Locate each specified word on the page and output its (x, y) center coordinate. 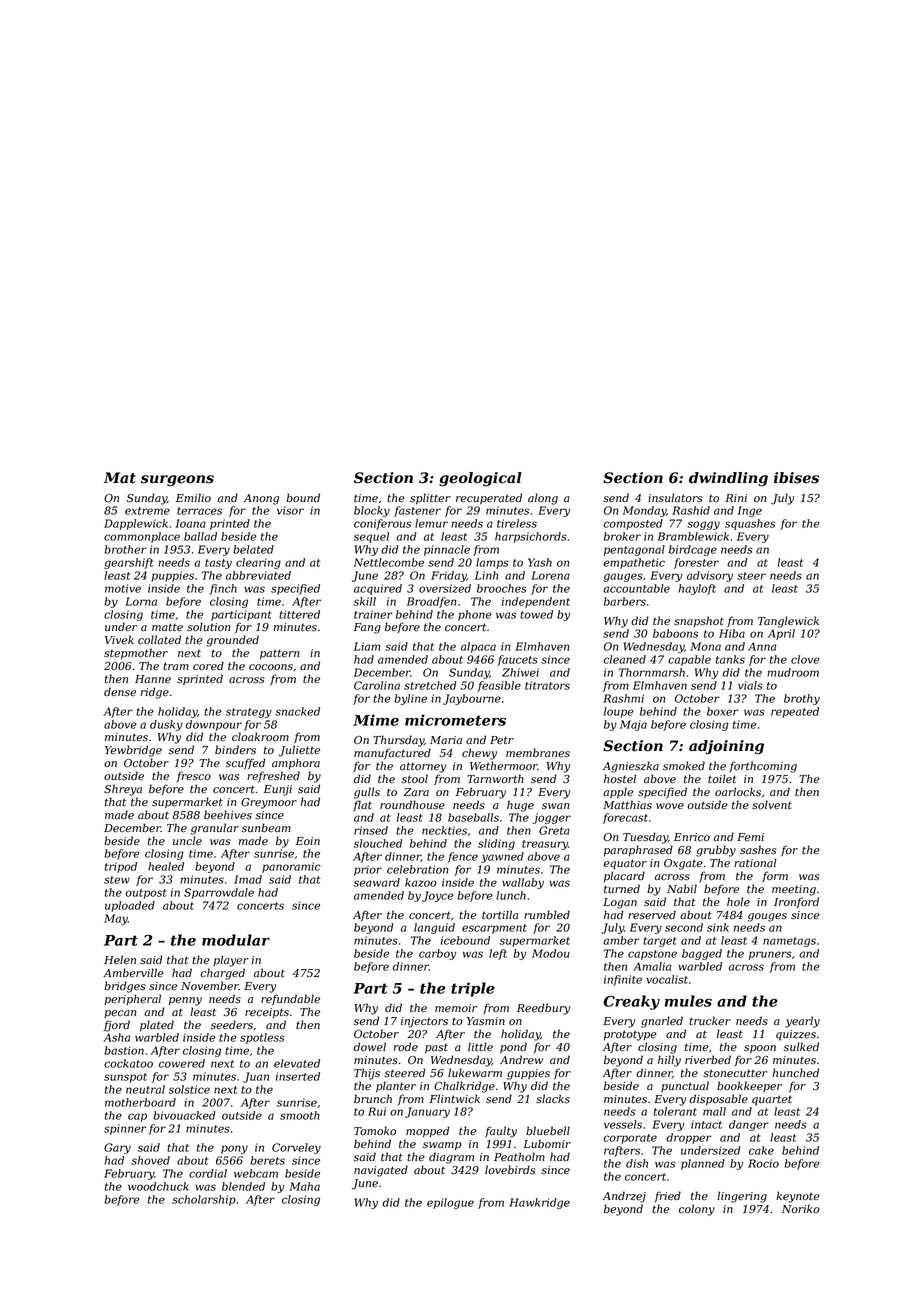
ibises (796, 478)
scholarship (204, 1200)
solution (209, 627)
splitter (430, 498)
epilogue (450, 1203)
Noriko (801, 1208)
